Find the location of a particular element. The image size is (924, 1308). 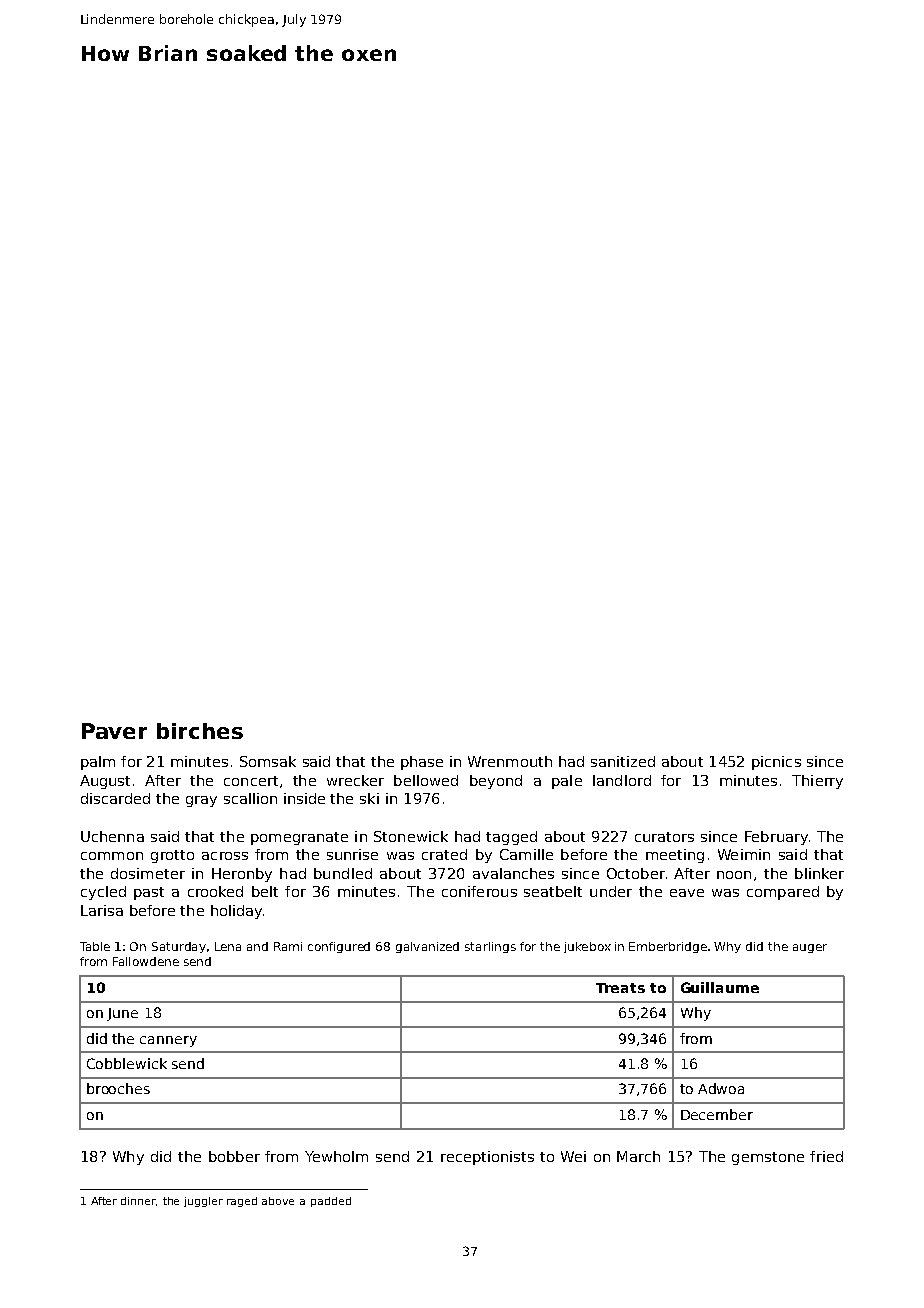

padded is located at coordinates (331, 1202).
